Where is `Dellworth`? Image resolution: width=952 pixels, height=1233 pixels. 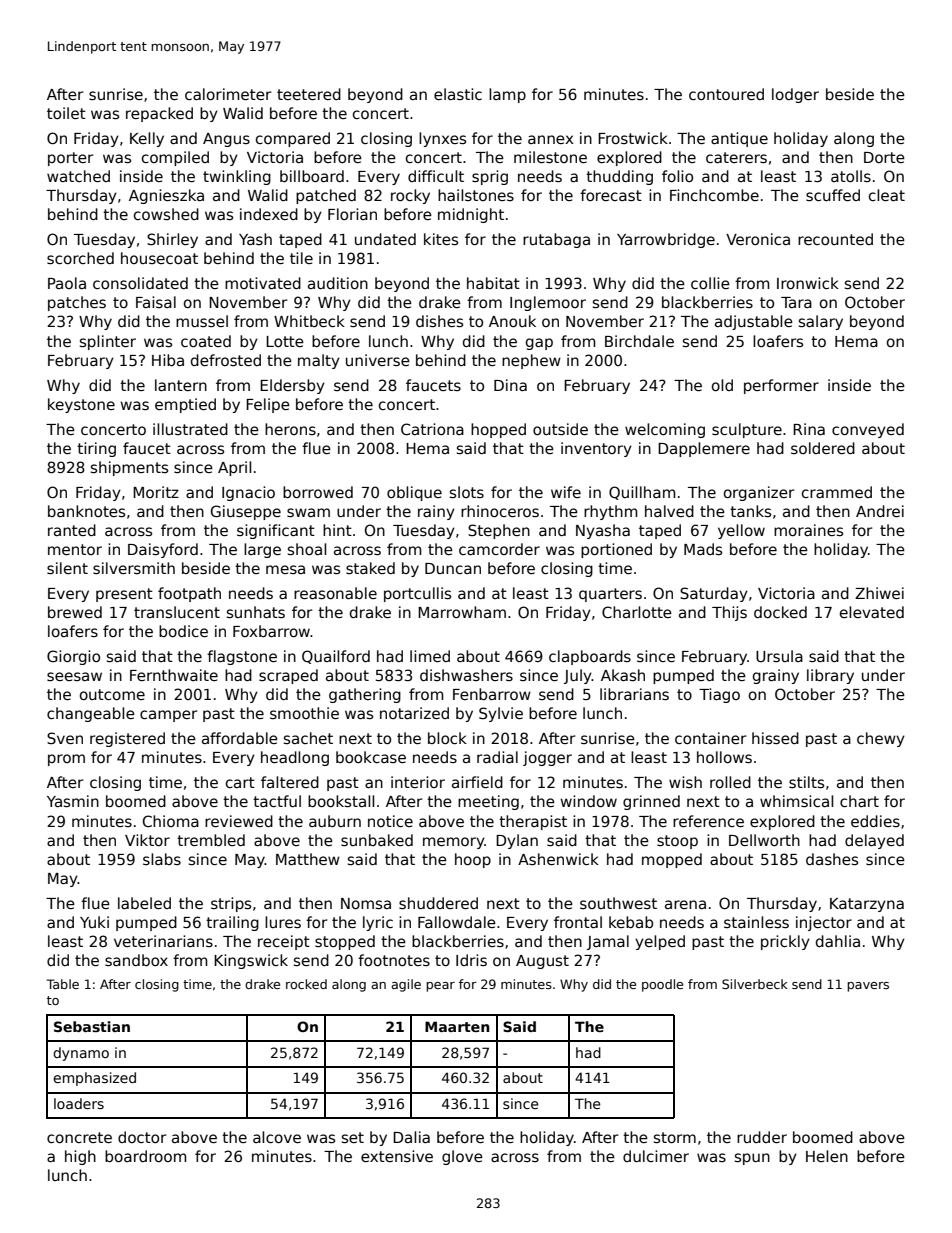 Dellworth is located at coordinates (764, 840).
